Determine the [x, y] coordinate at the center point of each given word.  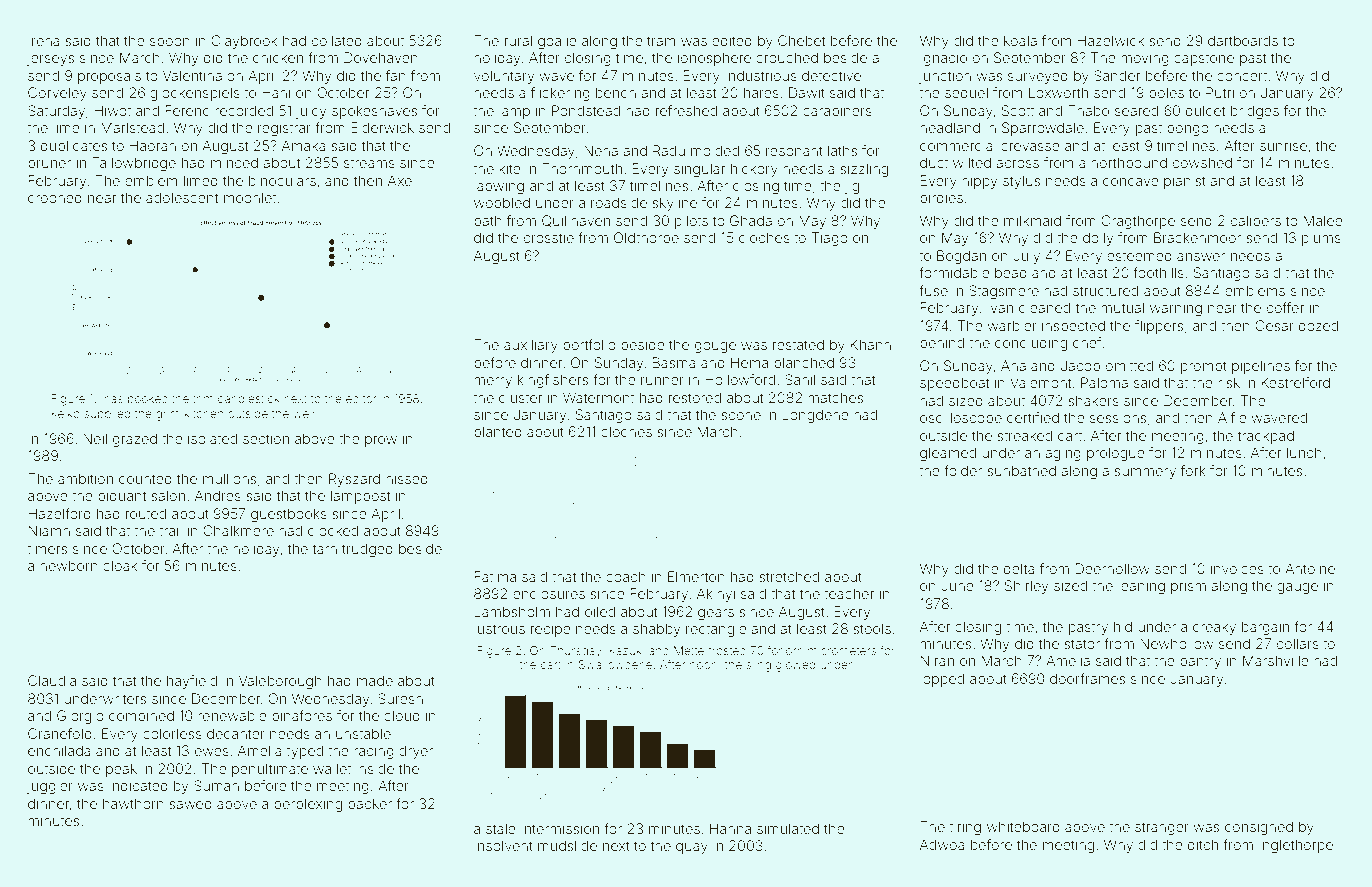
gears [716, 614]
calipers [1256, 222]
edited [732, 40]
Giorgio [80, 717]
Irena [44, 40]
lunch [1304, 452]
